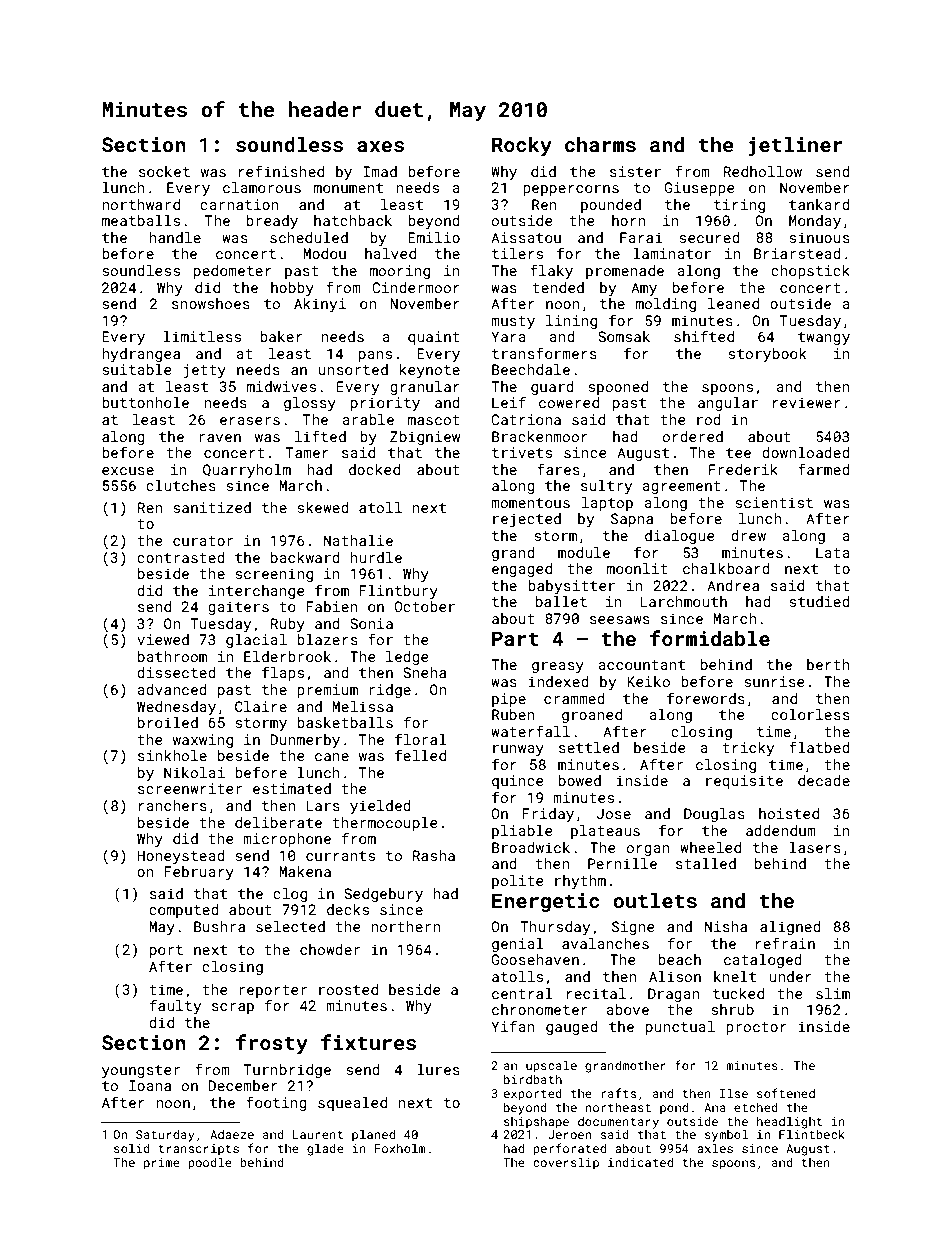 The width and height of the document is (952, 1233). Describe the element at coordinates (243, 1085) in the document. I see `December` at that location.
